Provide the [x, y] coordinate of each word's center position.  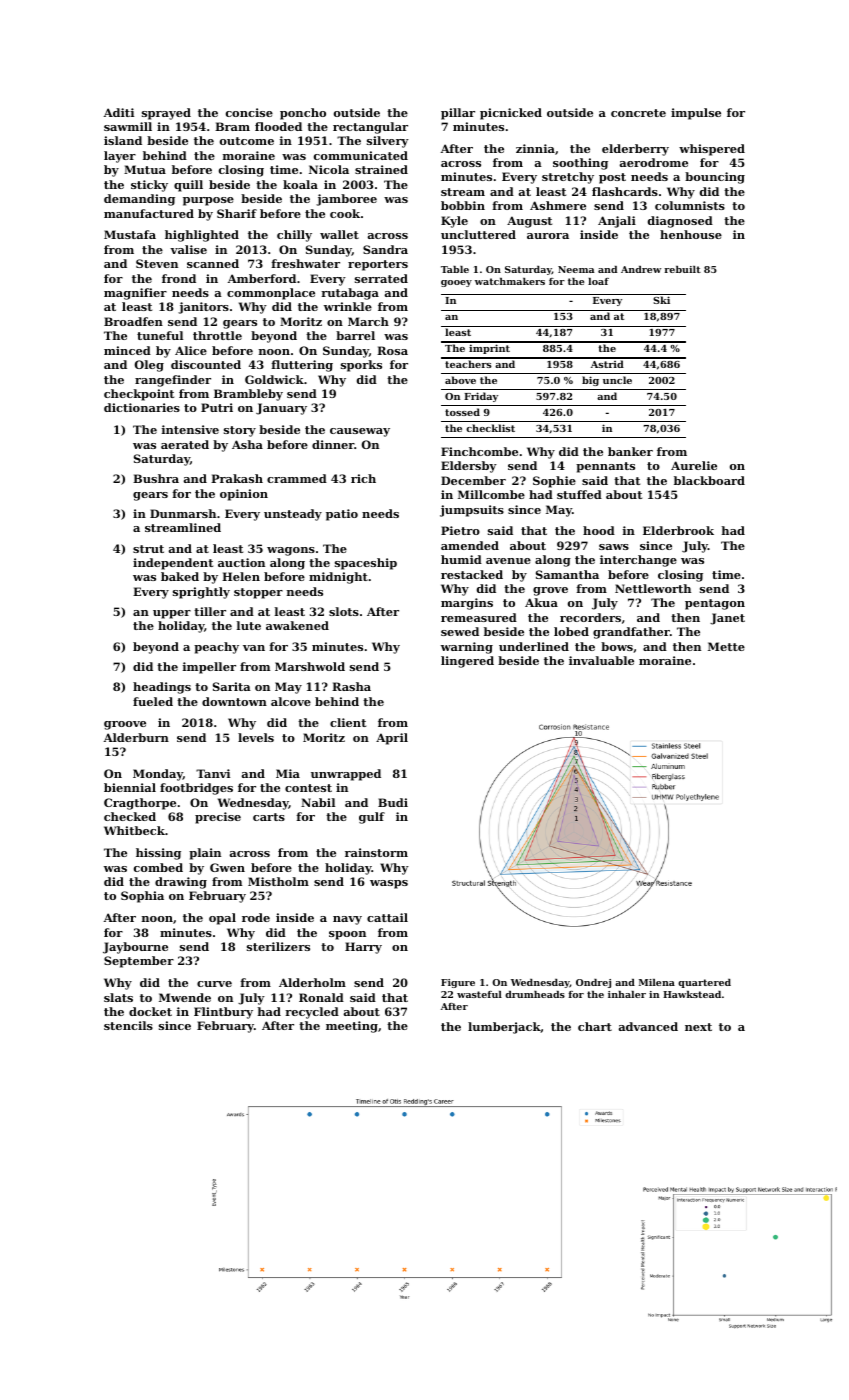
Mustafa [130, 234]
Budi [393, 802]
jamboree [346, 200]
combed [158, 867]
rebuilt [682, 269]
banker [630, 451]
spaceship [366, 564]
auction [241, 562]
